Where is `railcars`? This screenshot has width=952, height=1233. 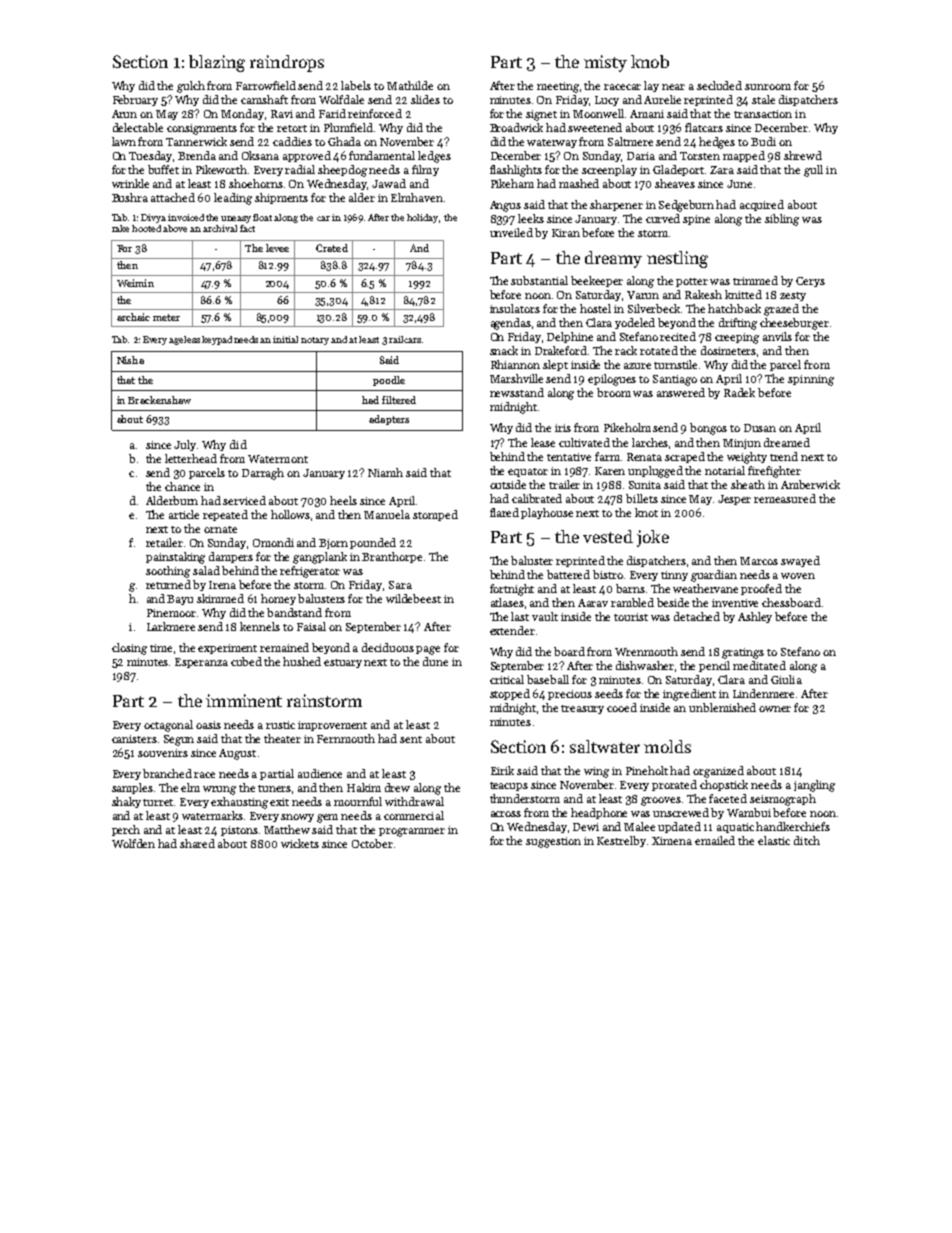
railcars is located at coordinates (405, 339).
